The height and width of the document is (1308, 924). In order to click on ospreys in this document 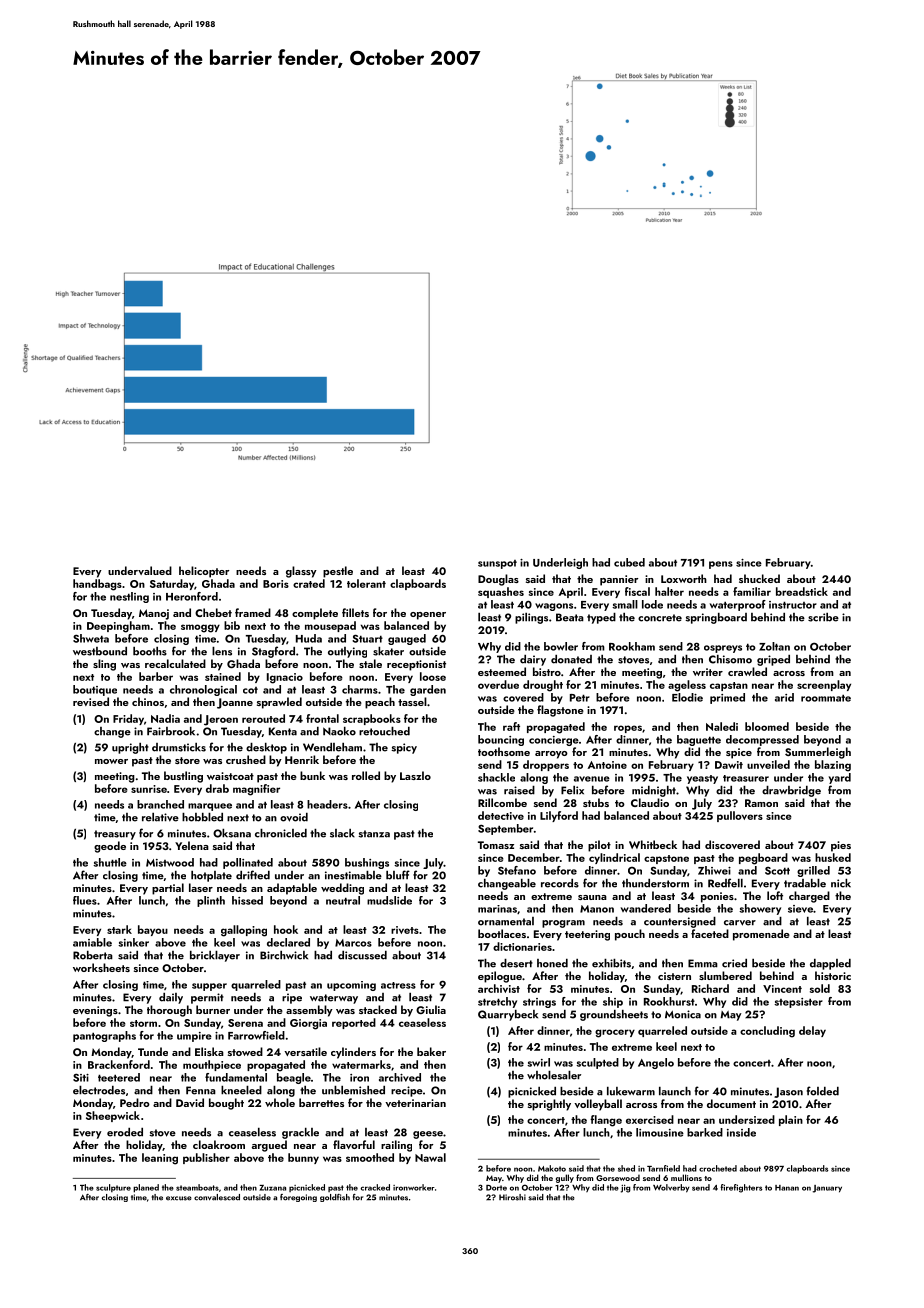, I will do `click(723, 649)`.
